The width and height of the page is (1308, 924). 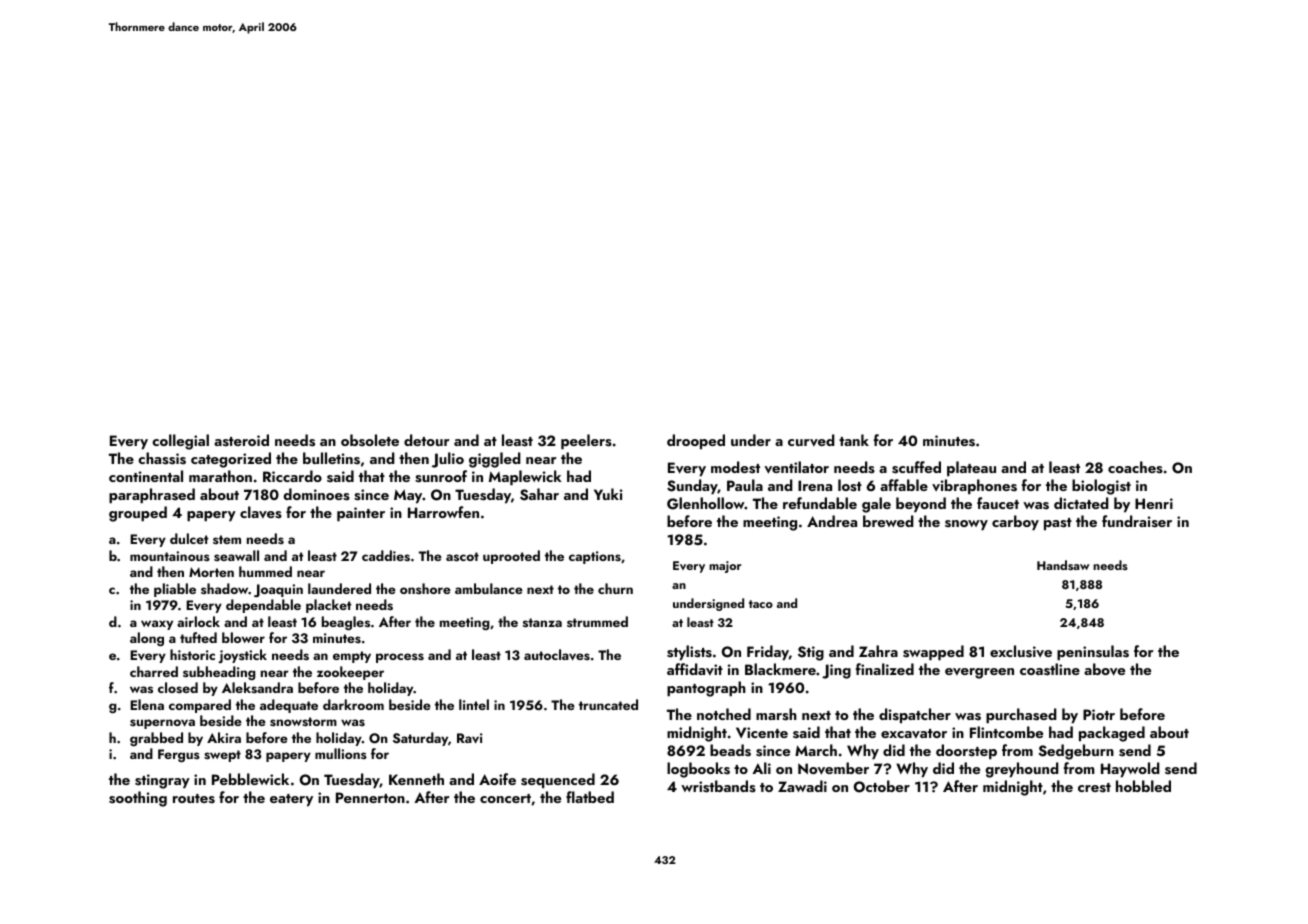 I want to click on paraphrased, so click(x=152, y=495).
